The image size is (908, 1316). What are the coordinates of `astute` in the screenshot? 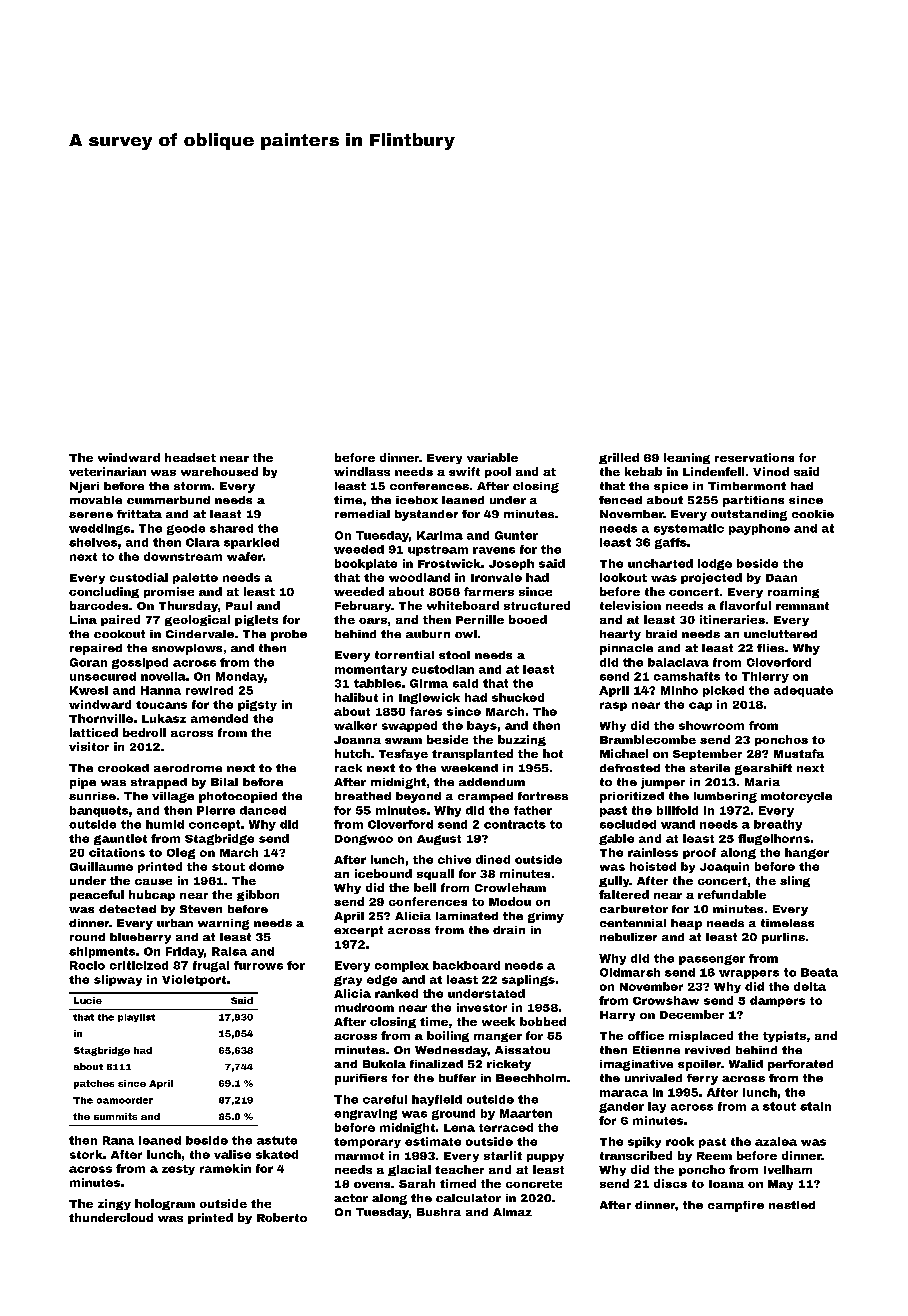 It's located at (277, 1140).
